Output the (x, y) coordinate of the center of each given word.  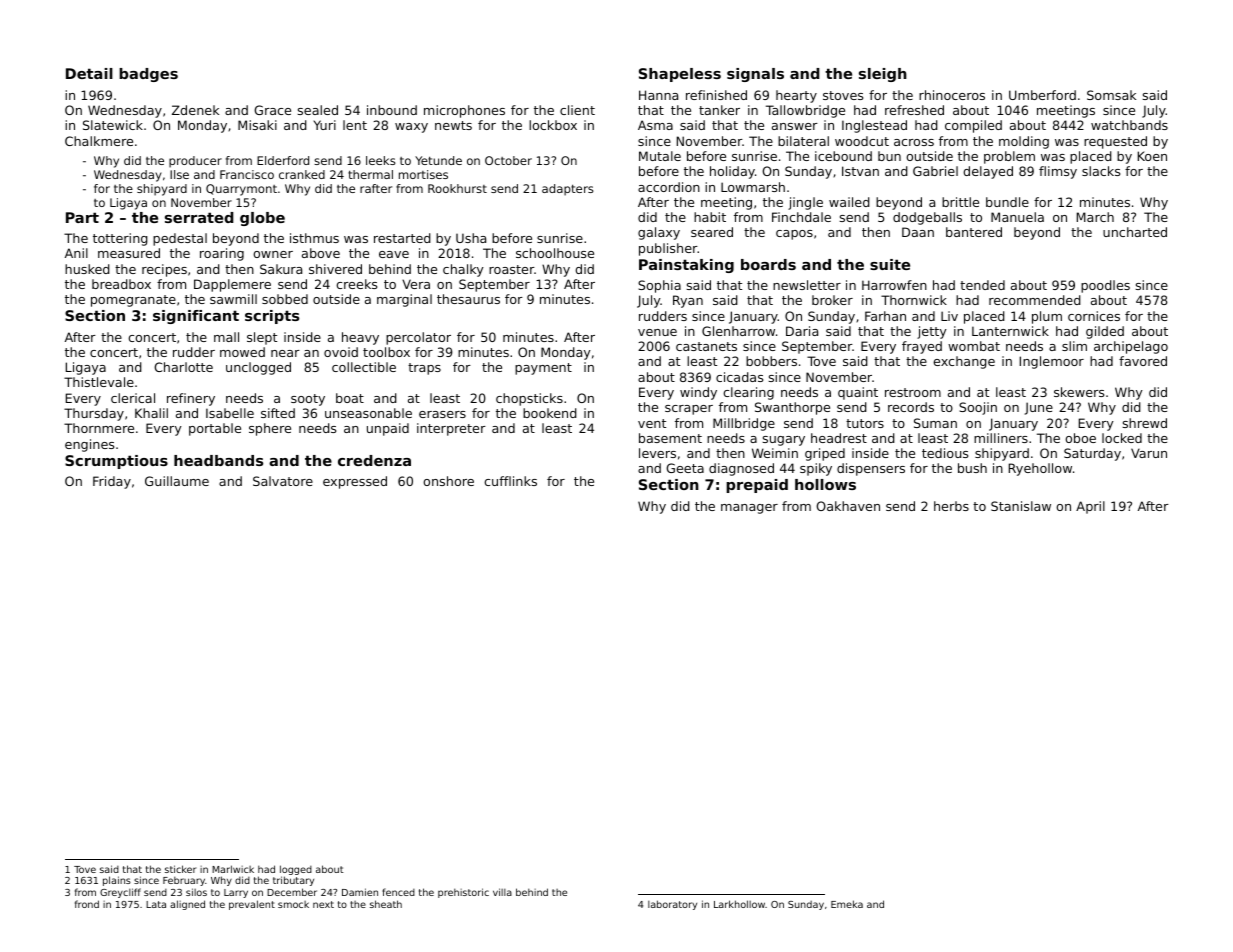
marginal (404, 300)
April (1090, 507)
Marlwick (233, 869)
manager (749, 509)
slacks (1101, 171)
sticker (180, 869)
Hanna (658, 95)
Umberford (1042, 95)
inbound (392, 110)
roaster (511, 269)
